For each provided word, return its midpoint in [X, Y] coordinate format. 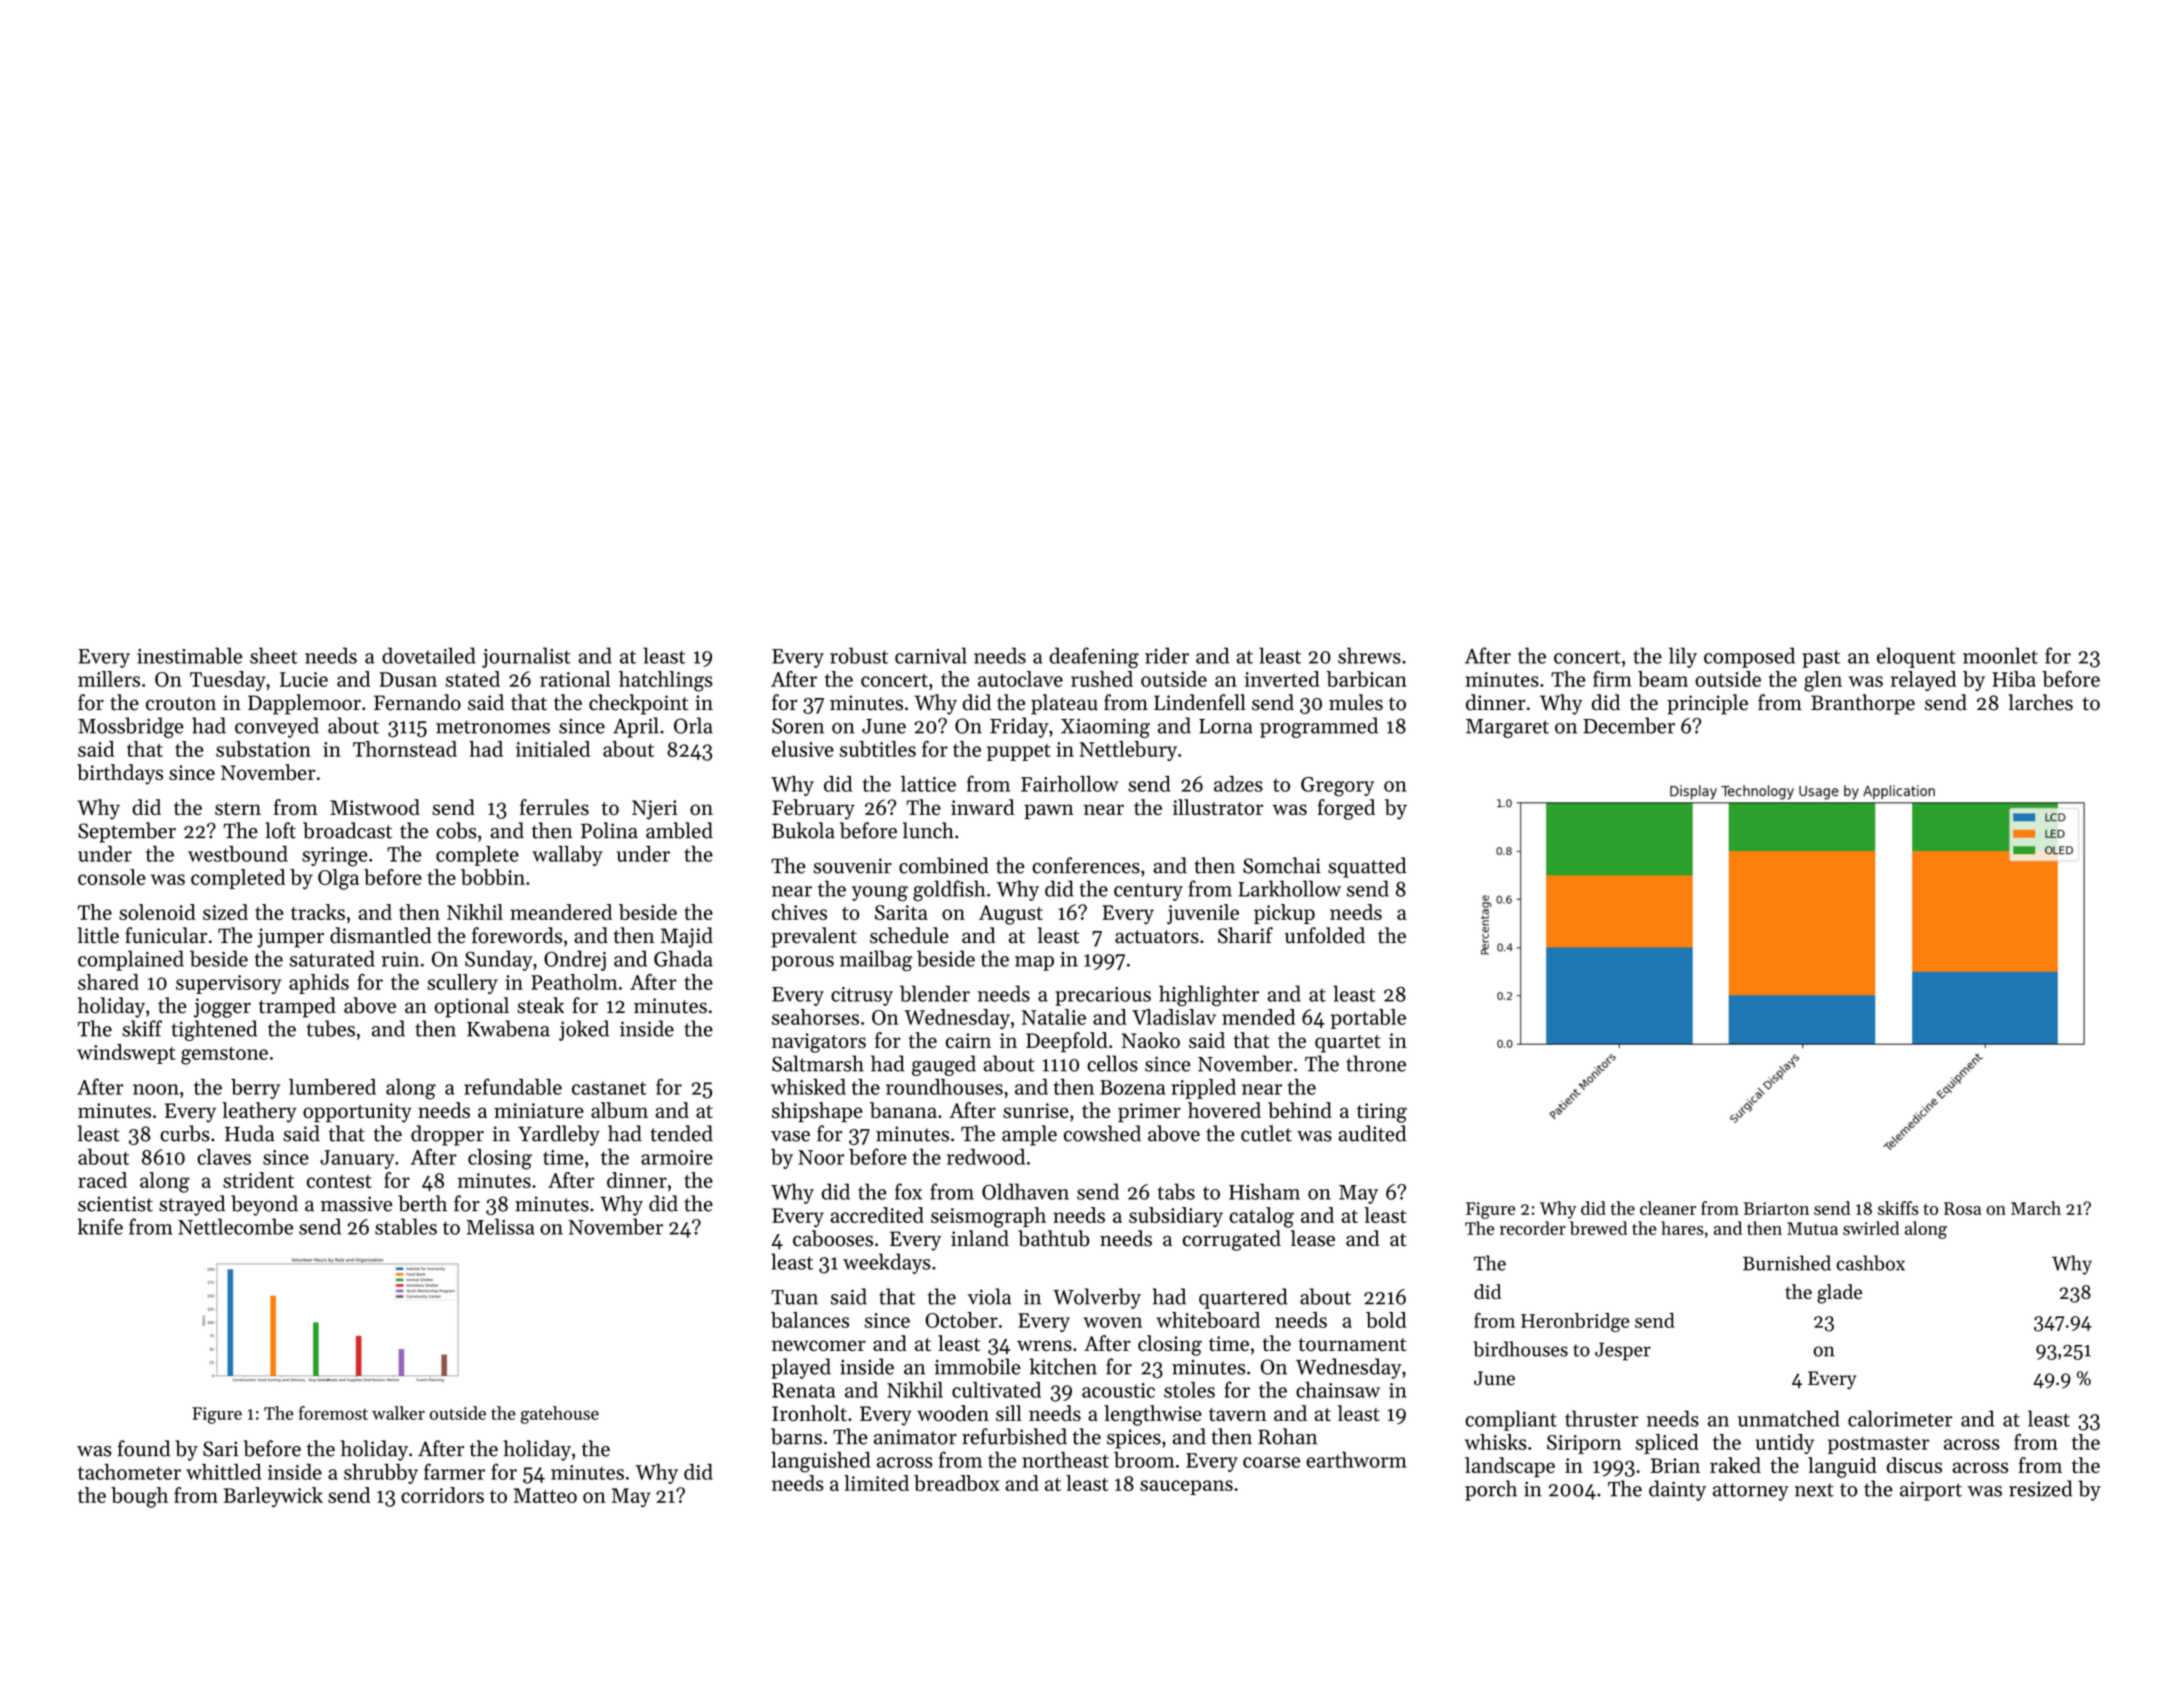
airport [1931, 1491]
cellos [1112, 1063]
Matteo [545, 1495]
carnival [931, 655]
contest [339, 1181]
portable [1368, 1019]
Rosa [1962, 1208]
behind [1300, 1110]
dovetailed [429, 655]
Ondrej [575, 960]
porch [1491, 1490]
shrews [1369, 655]
